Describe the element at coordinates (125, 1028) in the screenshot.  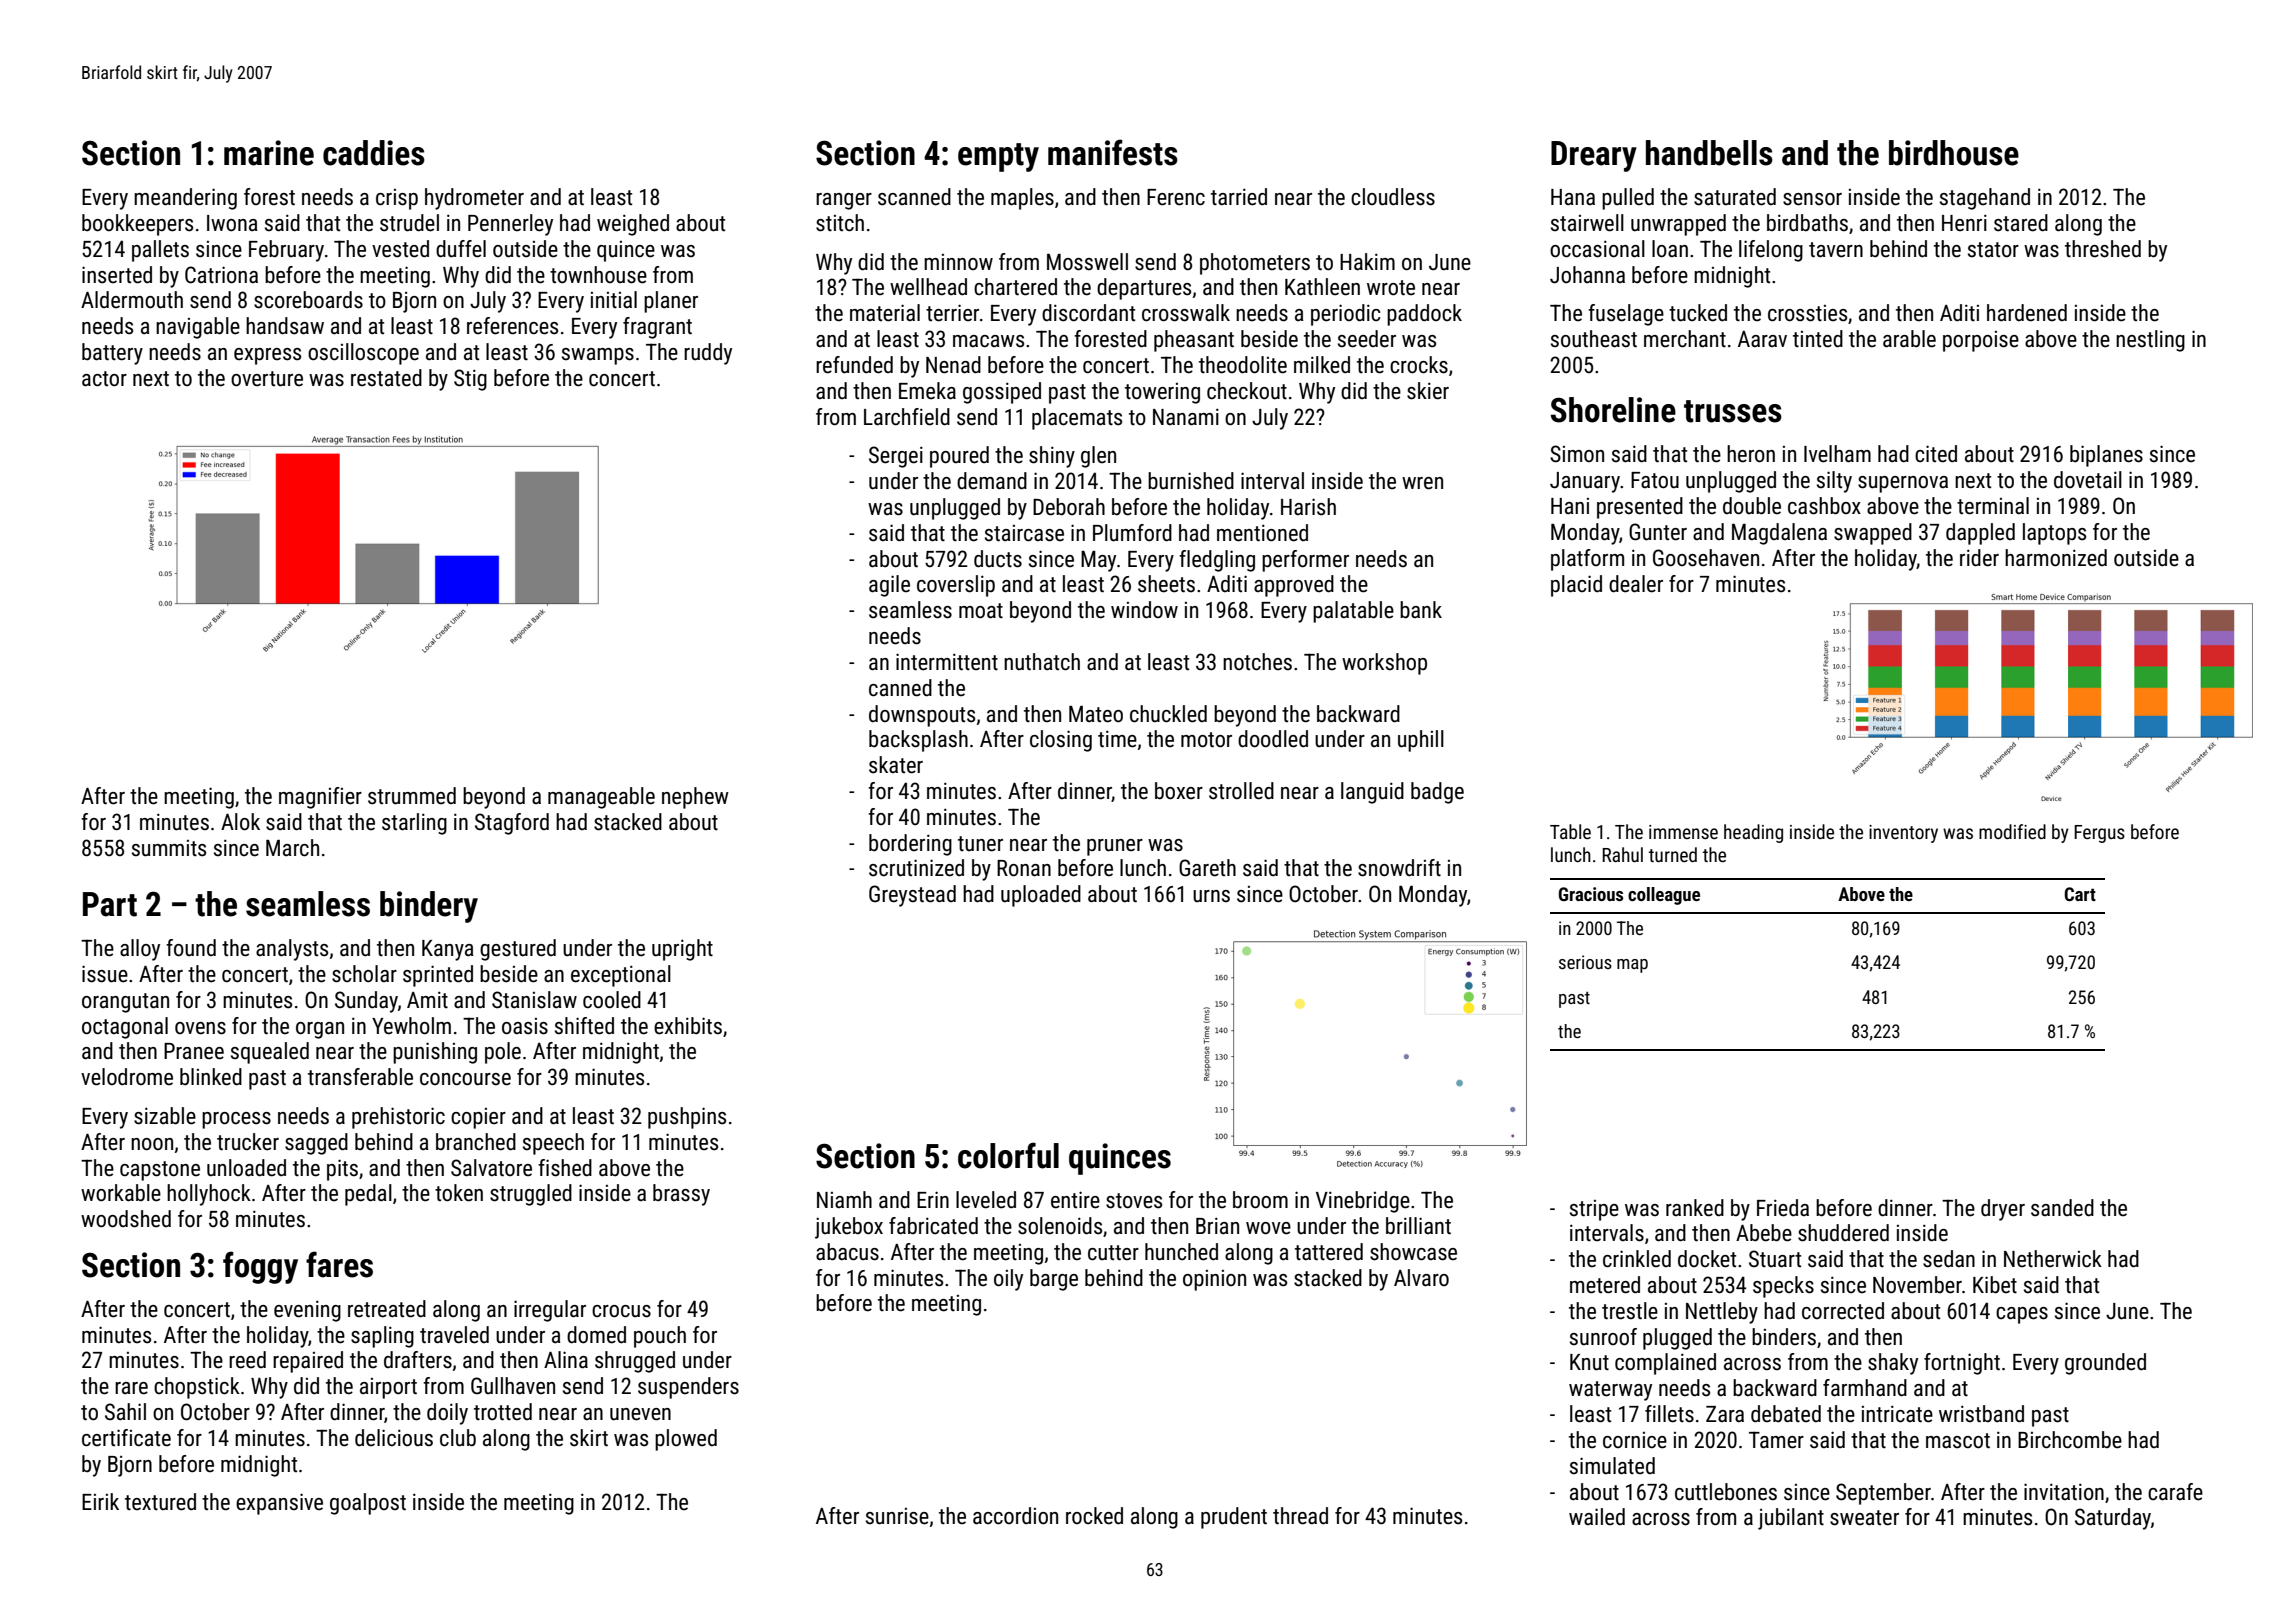
I see `octagonal` at that location.
